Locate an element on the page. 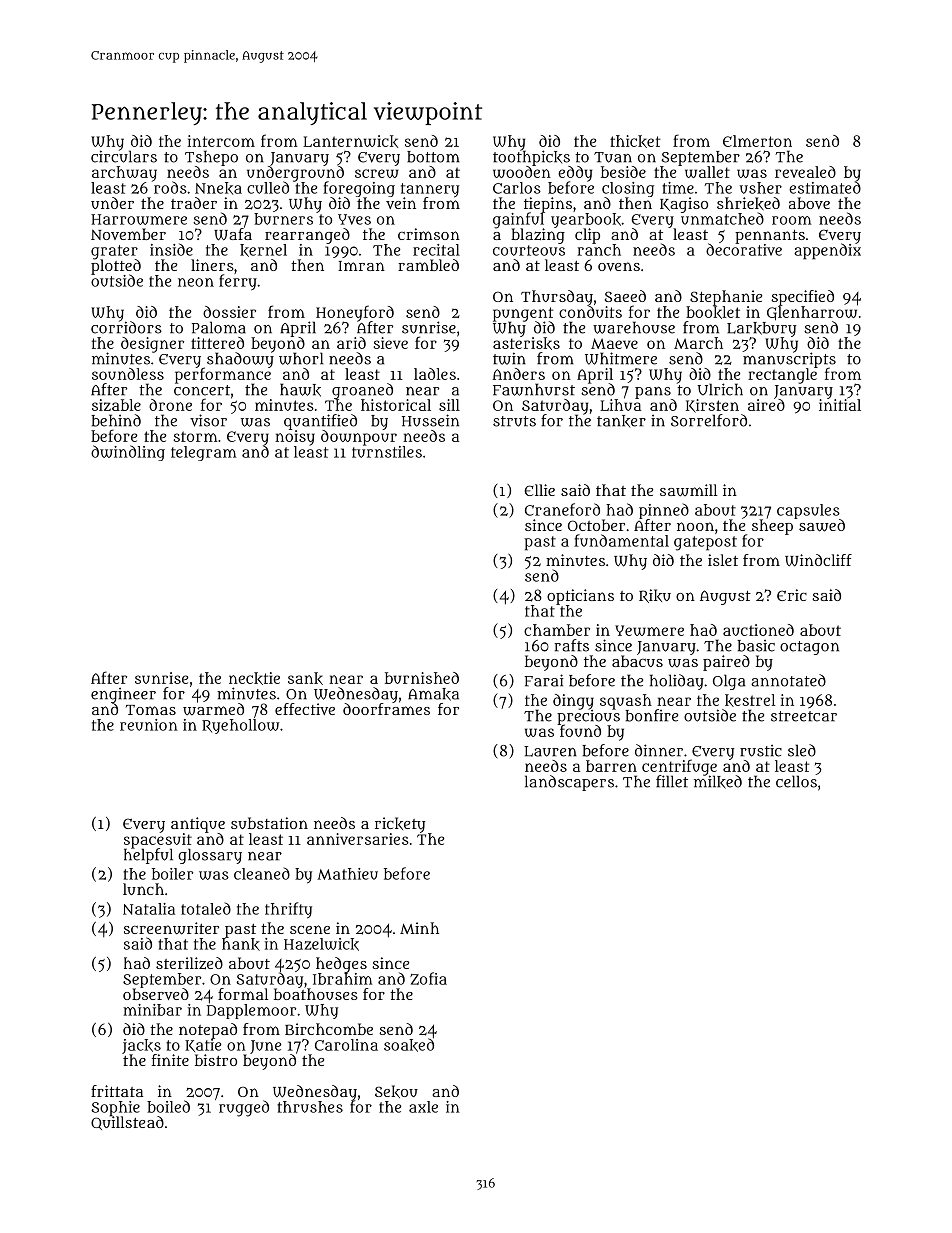  toothpicks is located at coordinates (531, 158).
